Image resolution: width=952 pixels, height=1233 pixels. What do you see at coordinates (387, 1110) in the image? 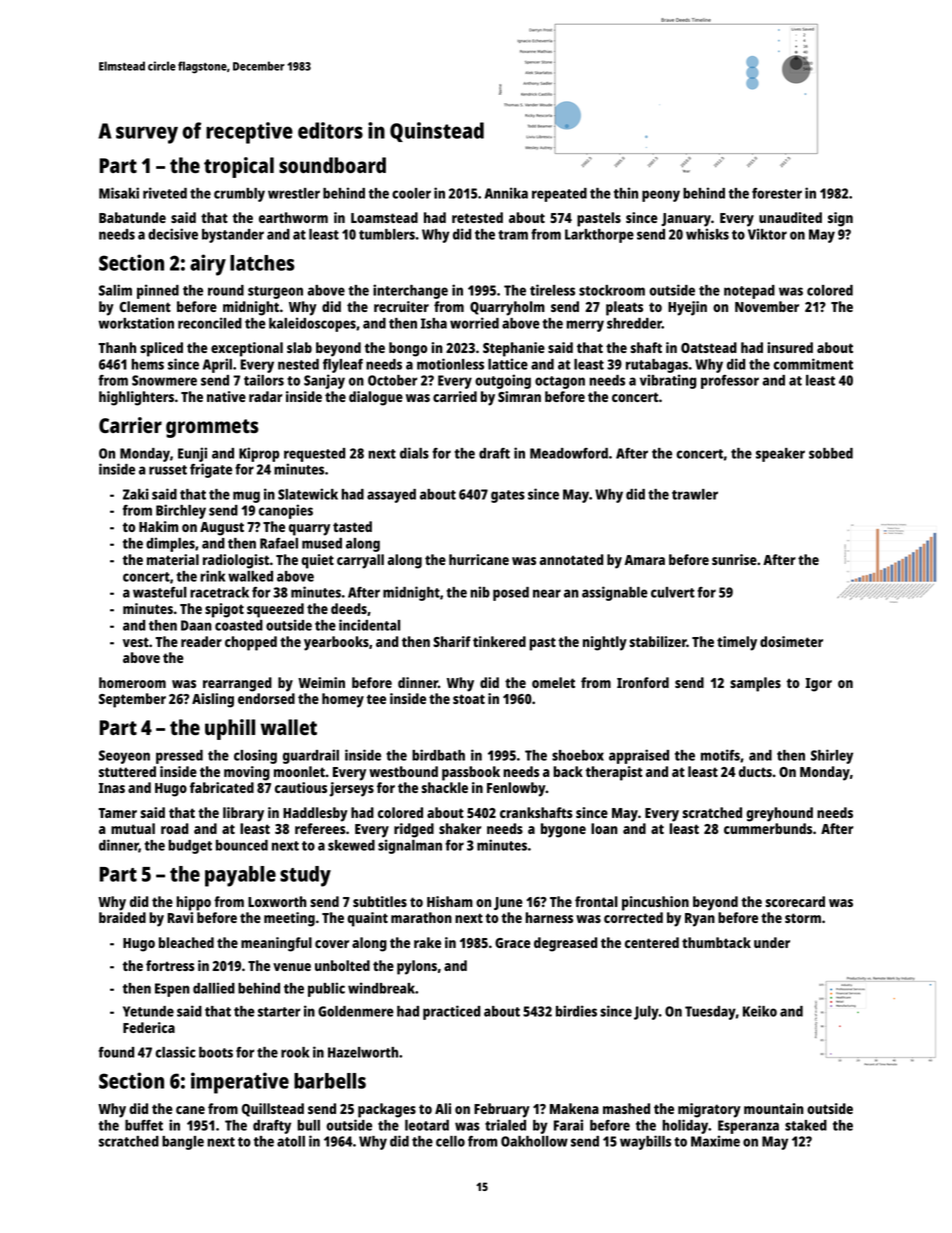
I see `packages` at bounding box center [387, 1110].
